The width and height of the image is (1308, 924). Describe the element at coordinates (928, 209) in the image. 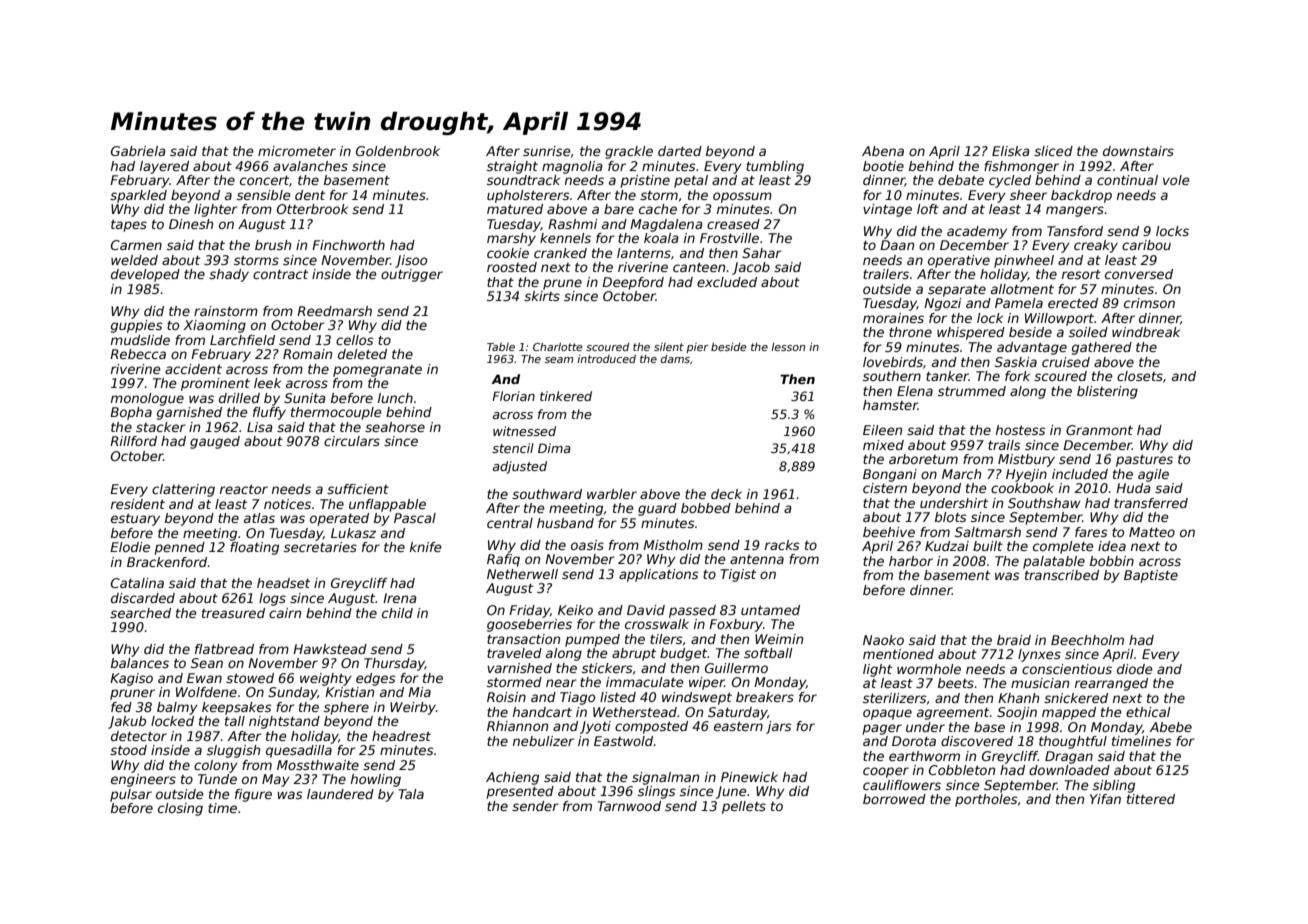

I see `loft` at that location.
